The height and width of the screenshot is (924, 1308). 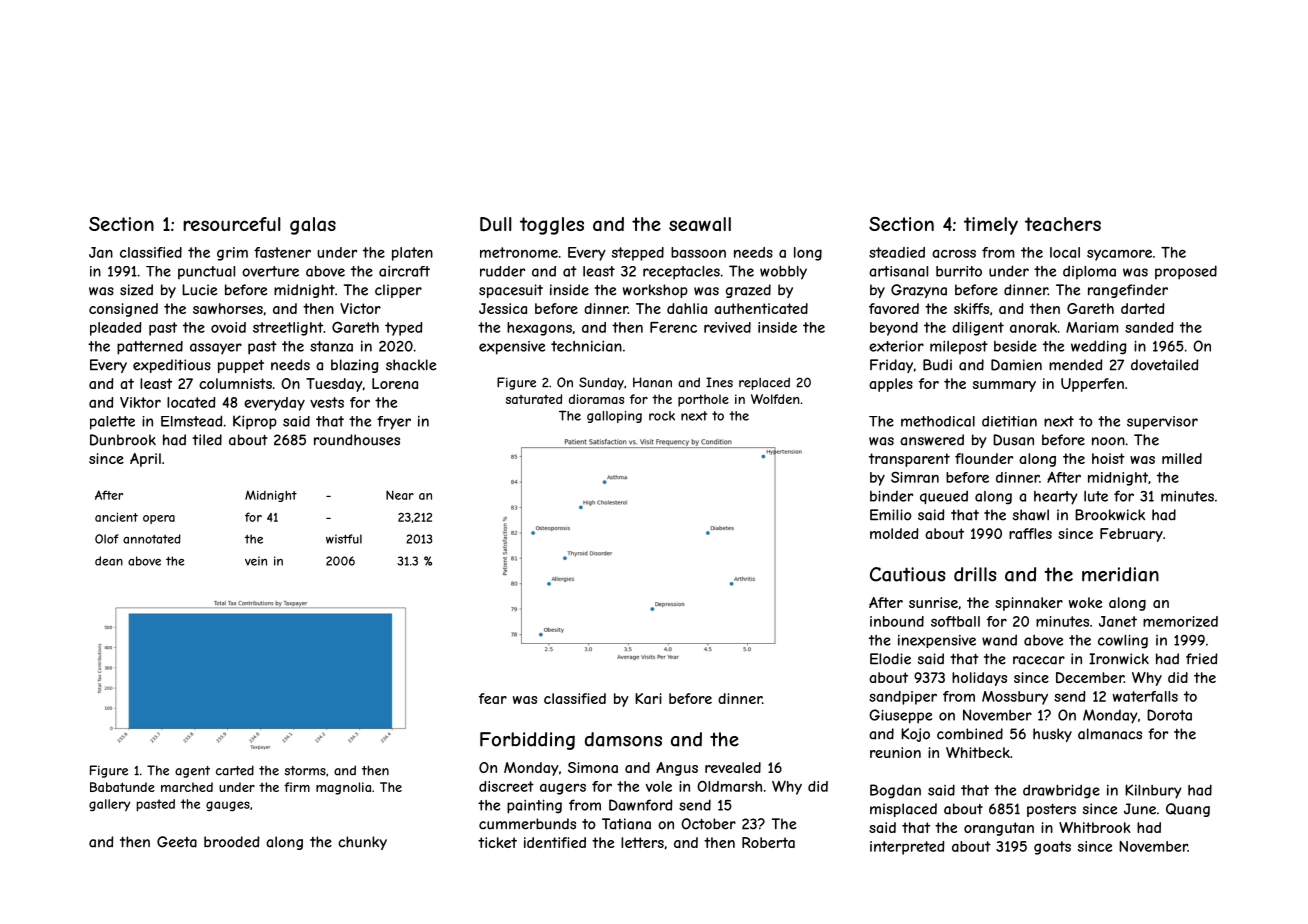 What do you see at coordinates (1120, 574) in the screenshot?
I see `meridian` at bounding box center [1120, 574].
